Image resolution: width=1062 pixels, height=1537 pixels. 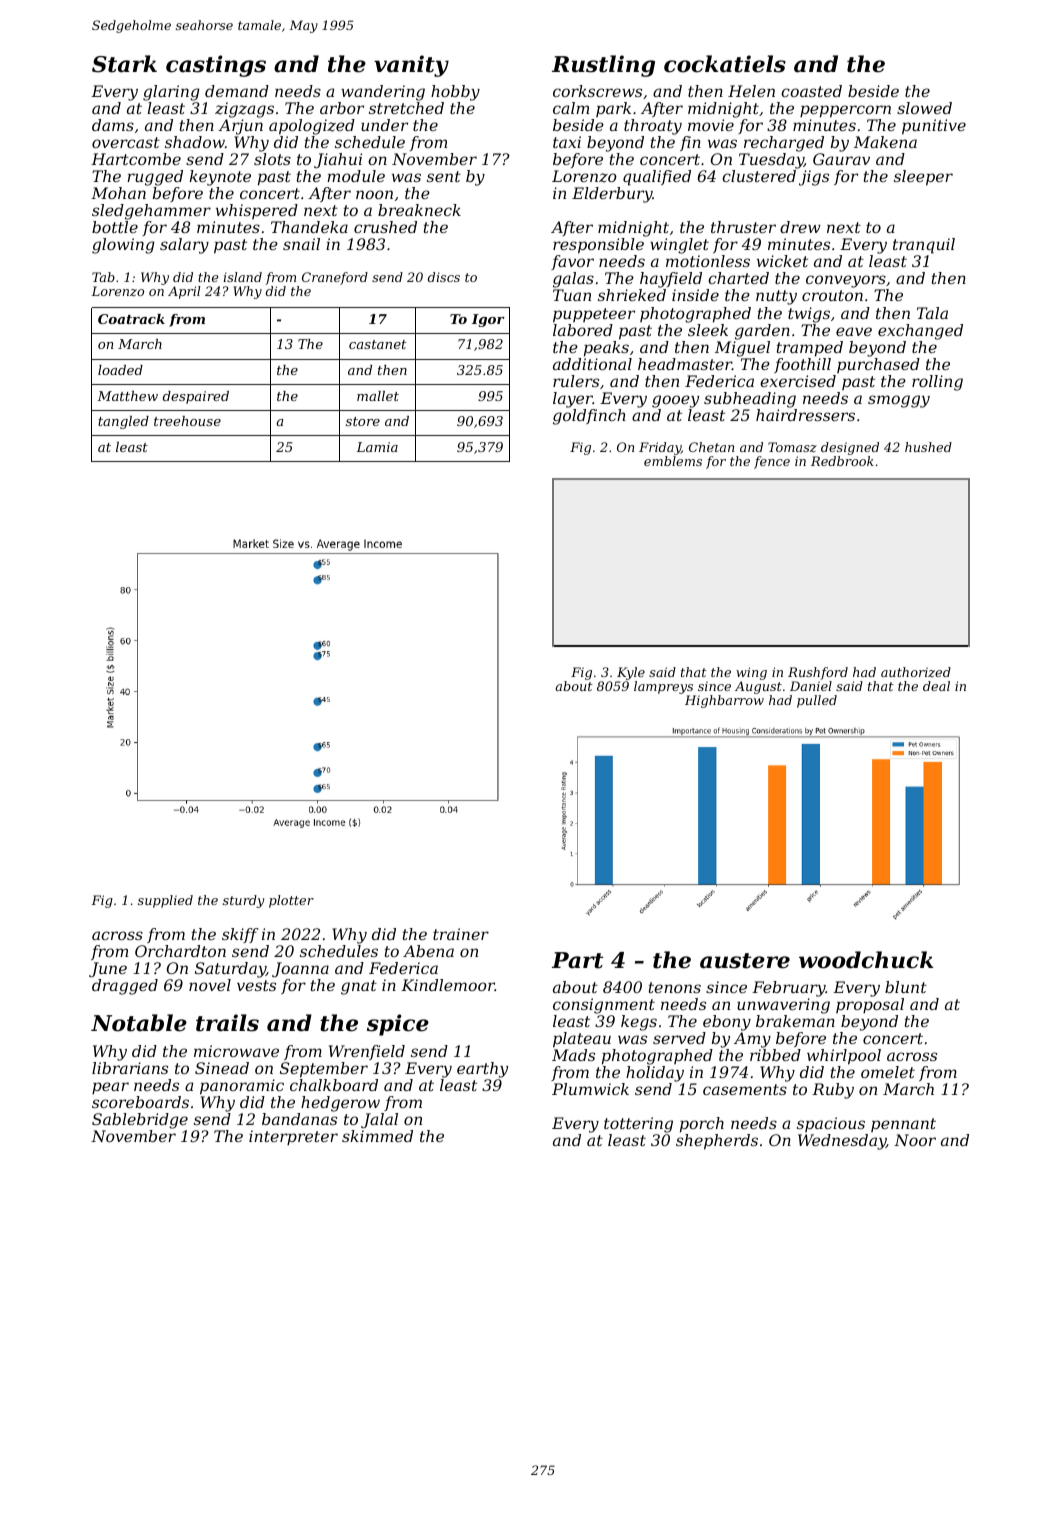 I want to click on trainer, so click(x=461, y=934).
